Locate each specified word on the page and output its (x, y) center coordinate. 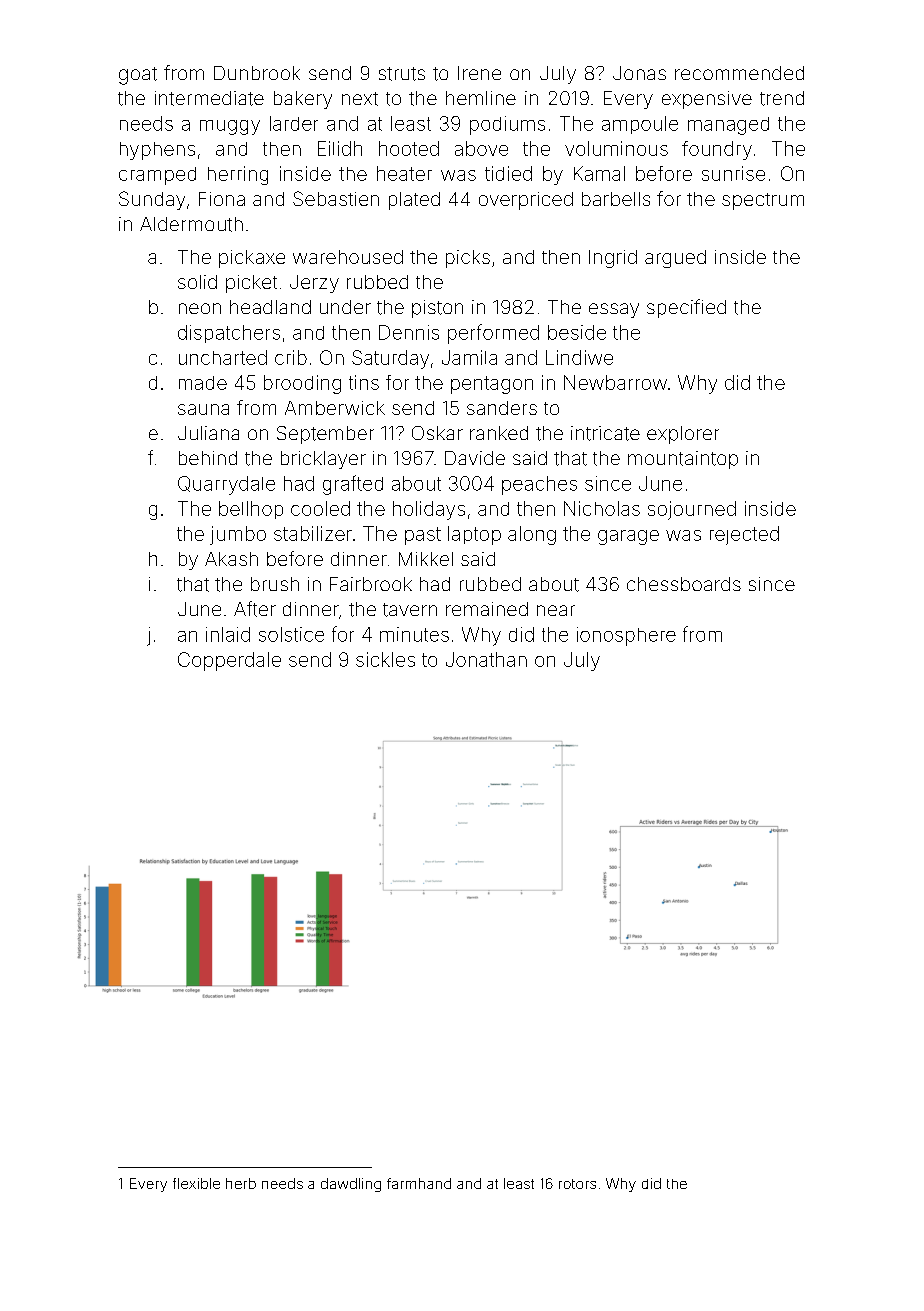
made (203, 383)
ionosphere (626, 636)
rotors (577, 1184)
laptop (474, 535)
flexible (196, 1183)
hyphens (157, 151)
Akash (231, 559)
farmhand (419, 1183)
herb (241, 1183)
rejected (744, 535)
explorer (683, 435)
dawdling (351, 1185)
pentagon (492, 385)
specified (686, 308)
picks (468, 259)
